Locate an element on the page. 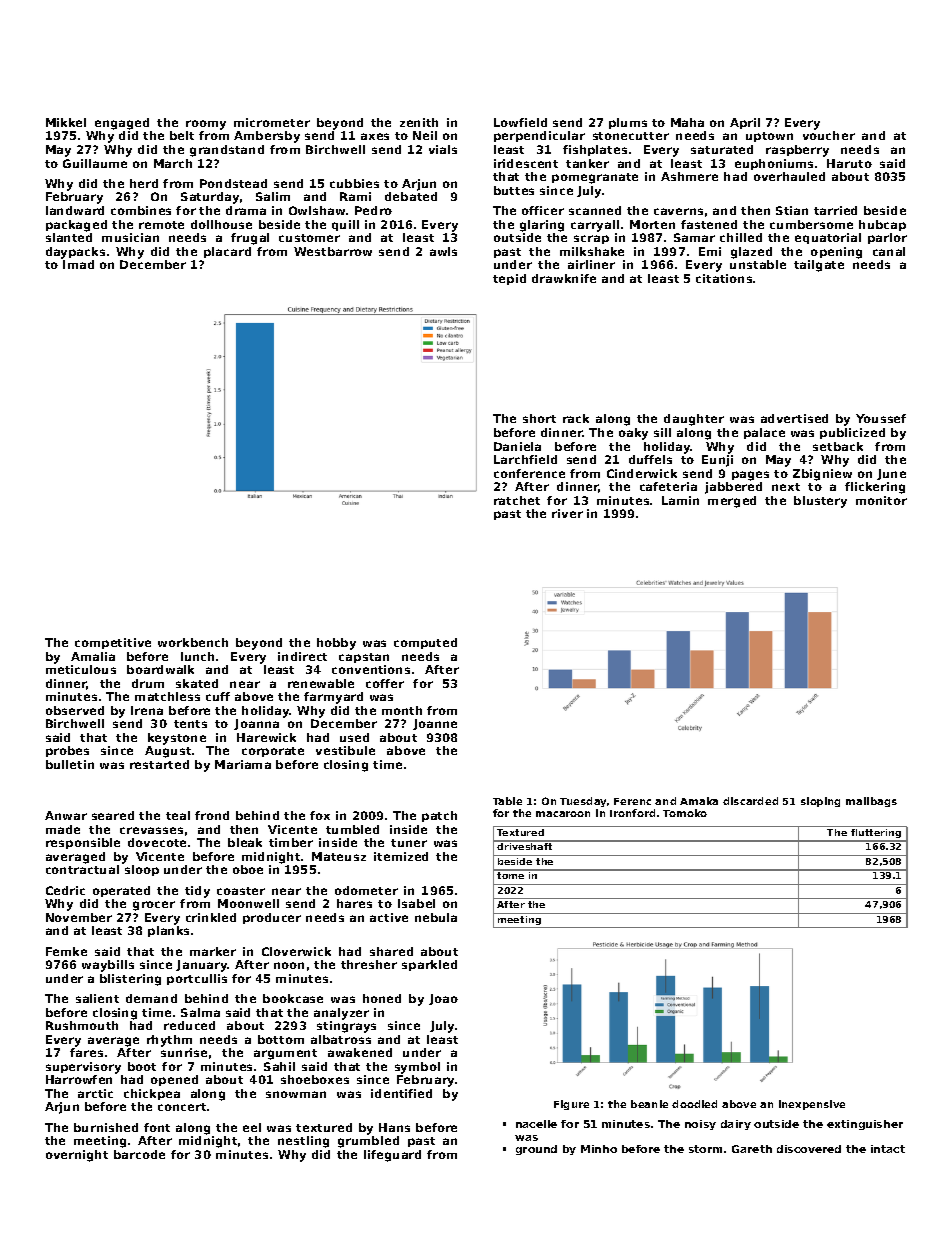  Maha is located at coordinates (687, 122).
